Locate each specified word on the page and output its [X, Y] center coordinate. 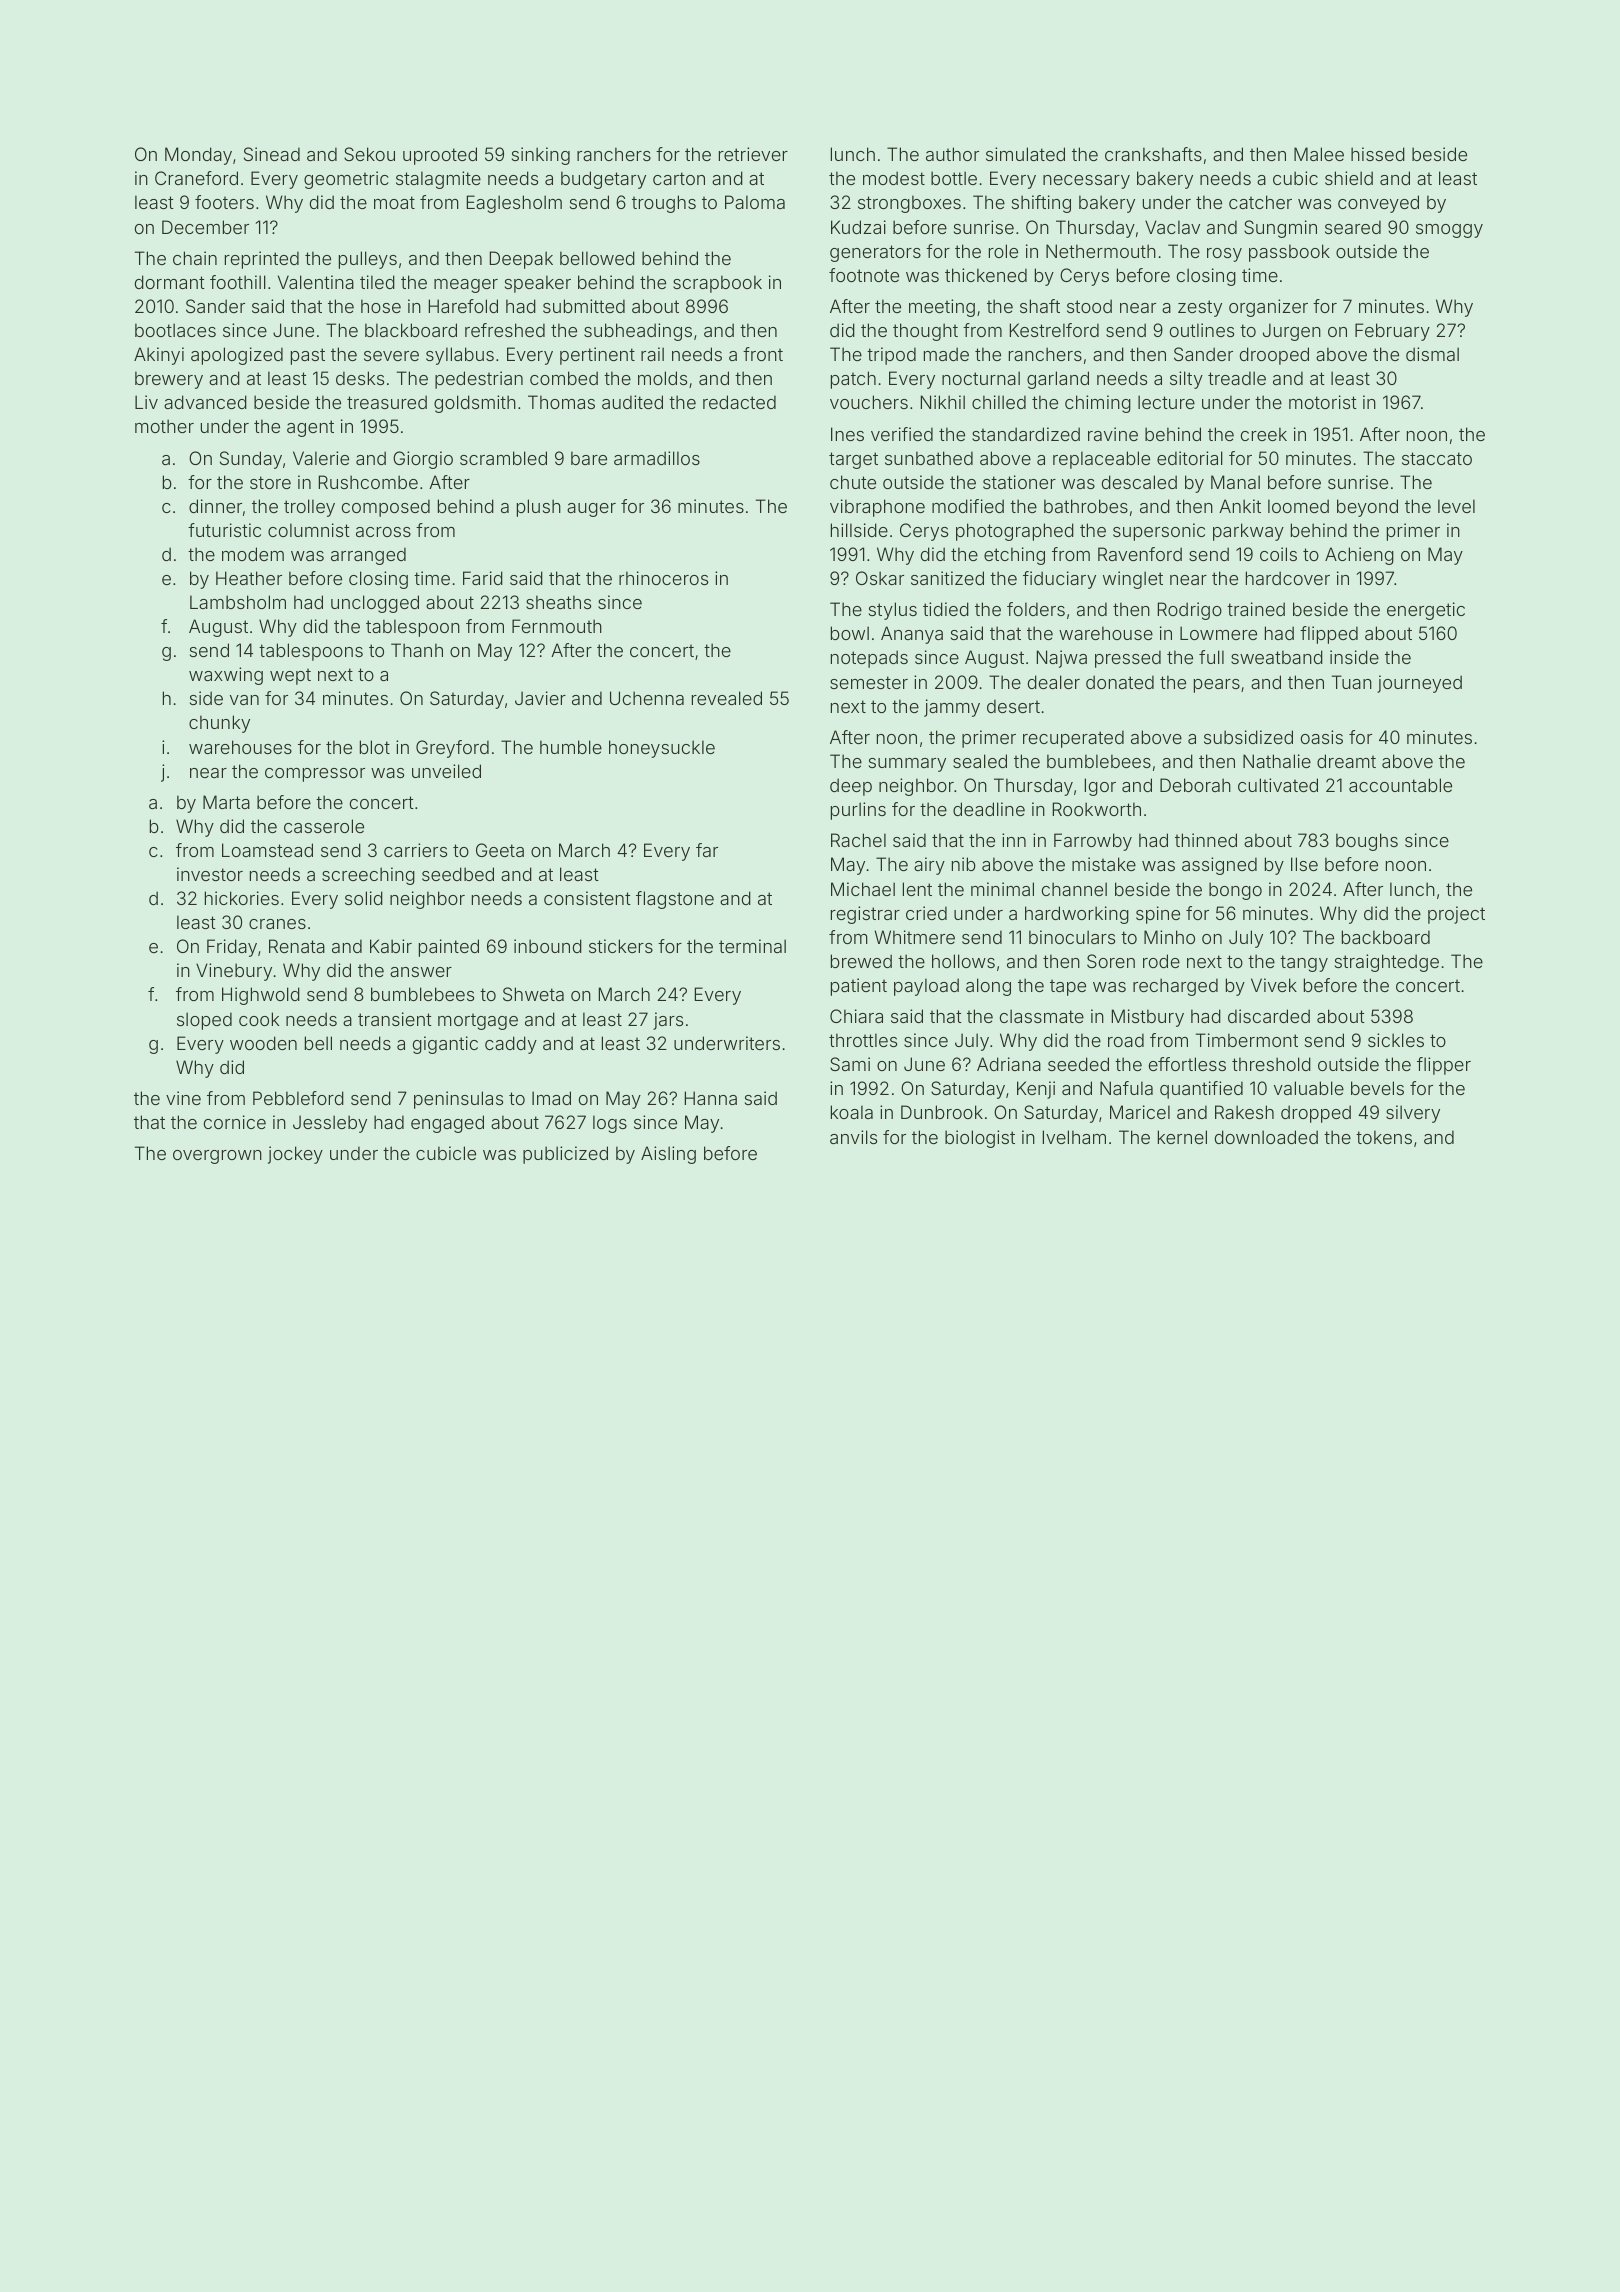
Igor [1100, 787]
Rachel [858, 840]
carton [679, 178]
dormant [170, 282]
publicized [565, 1155]
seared [1353, 227]
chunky [219, 724]
